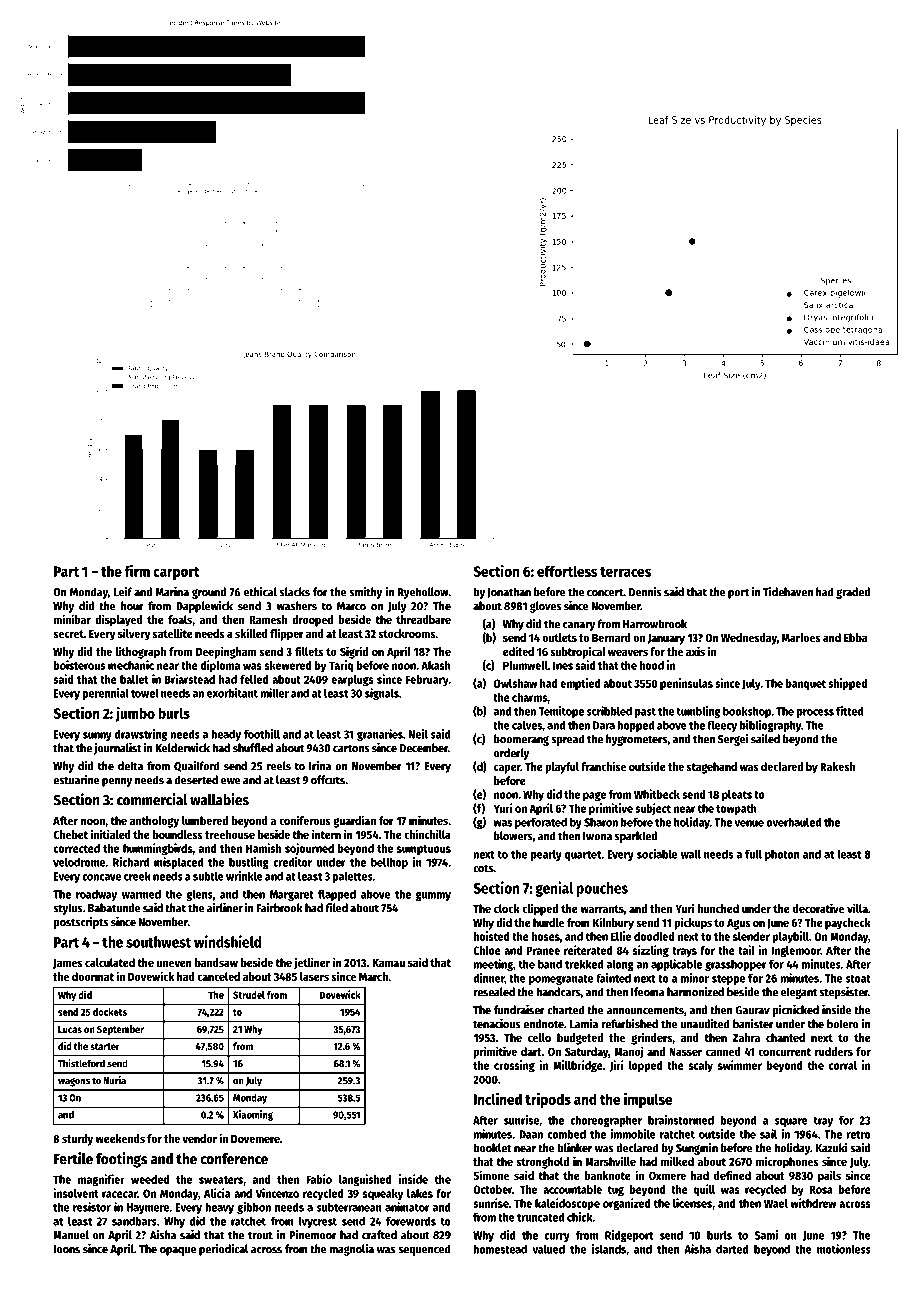  I want to click on lopped, so click(645, 1067).
